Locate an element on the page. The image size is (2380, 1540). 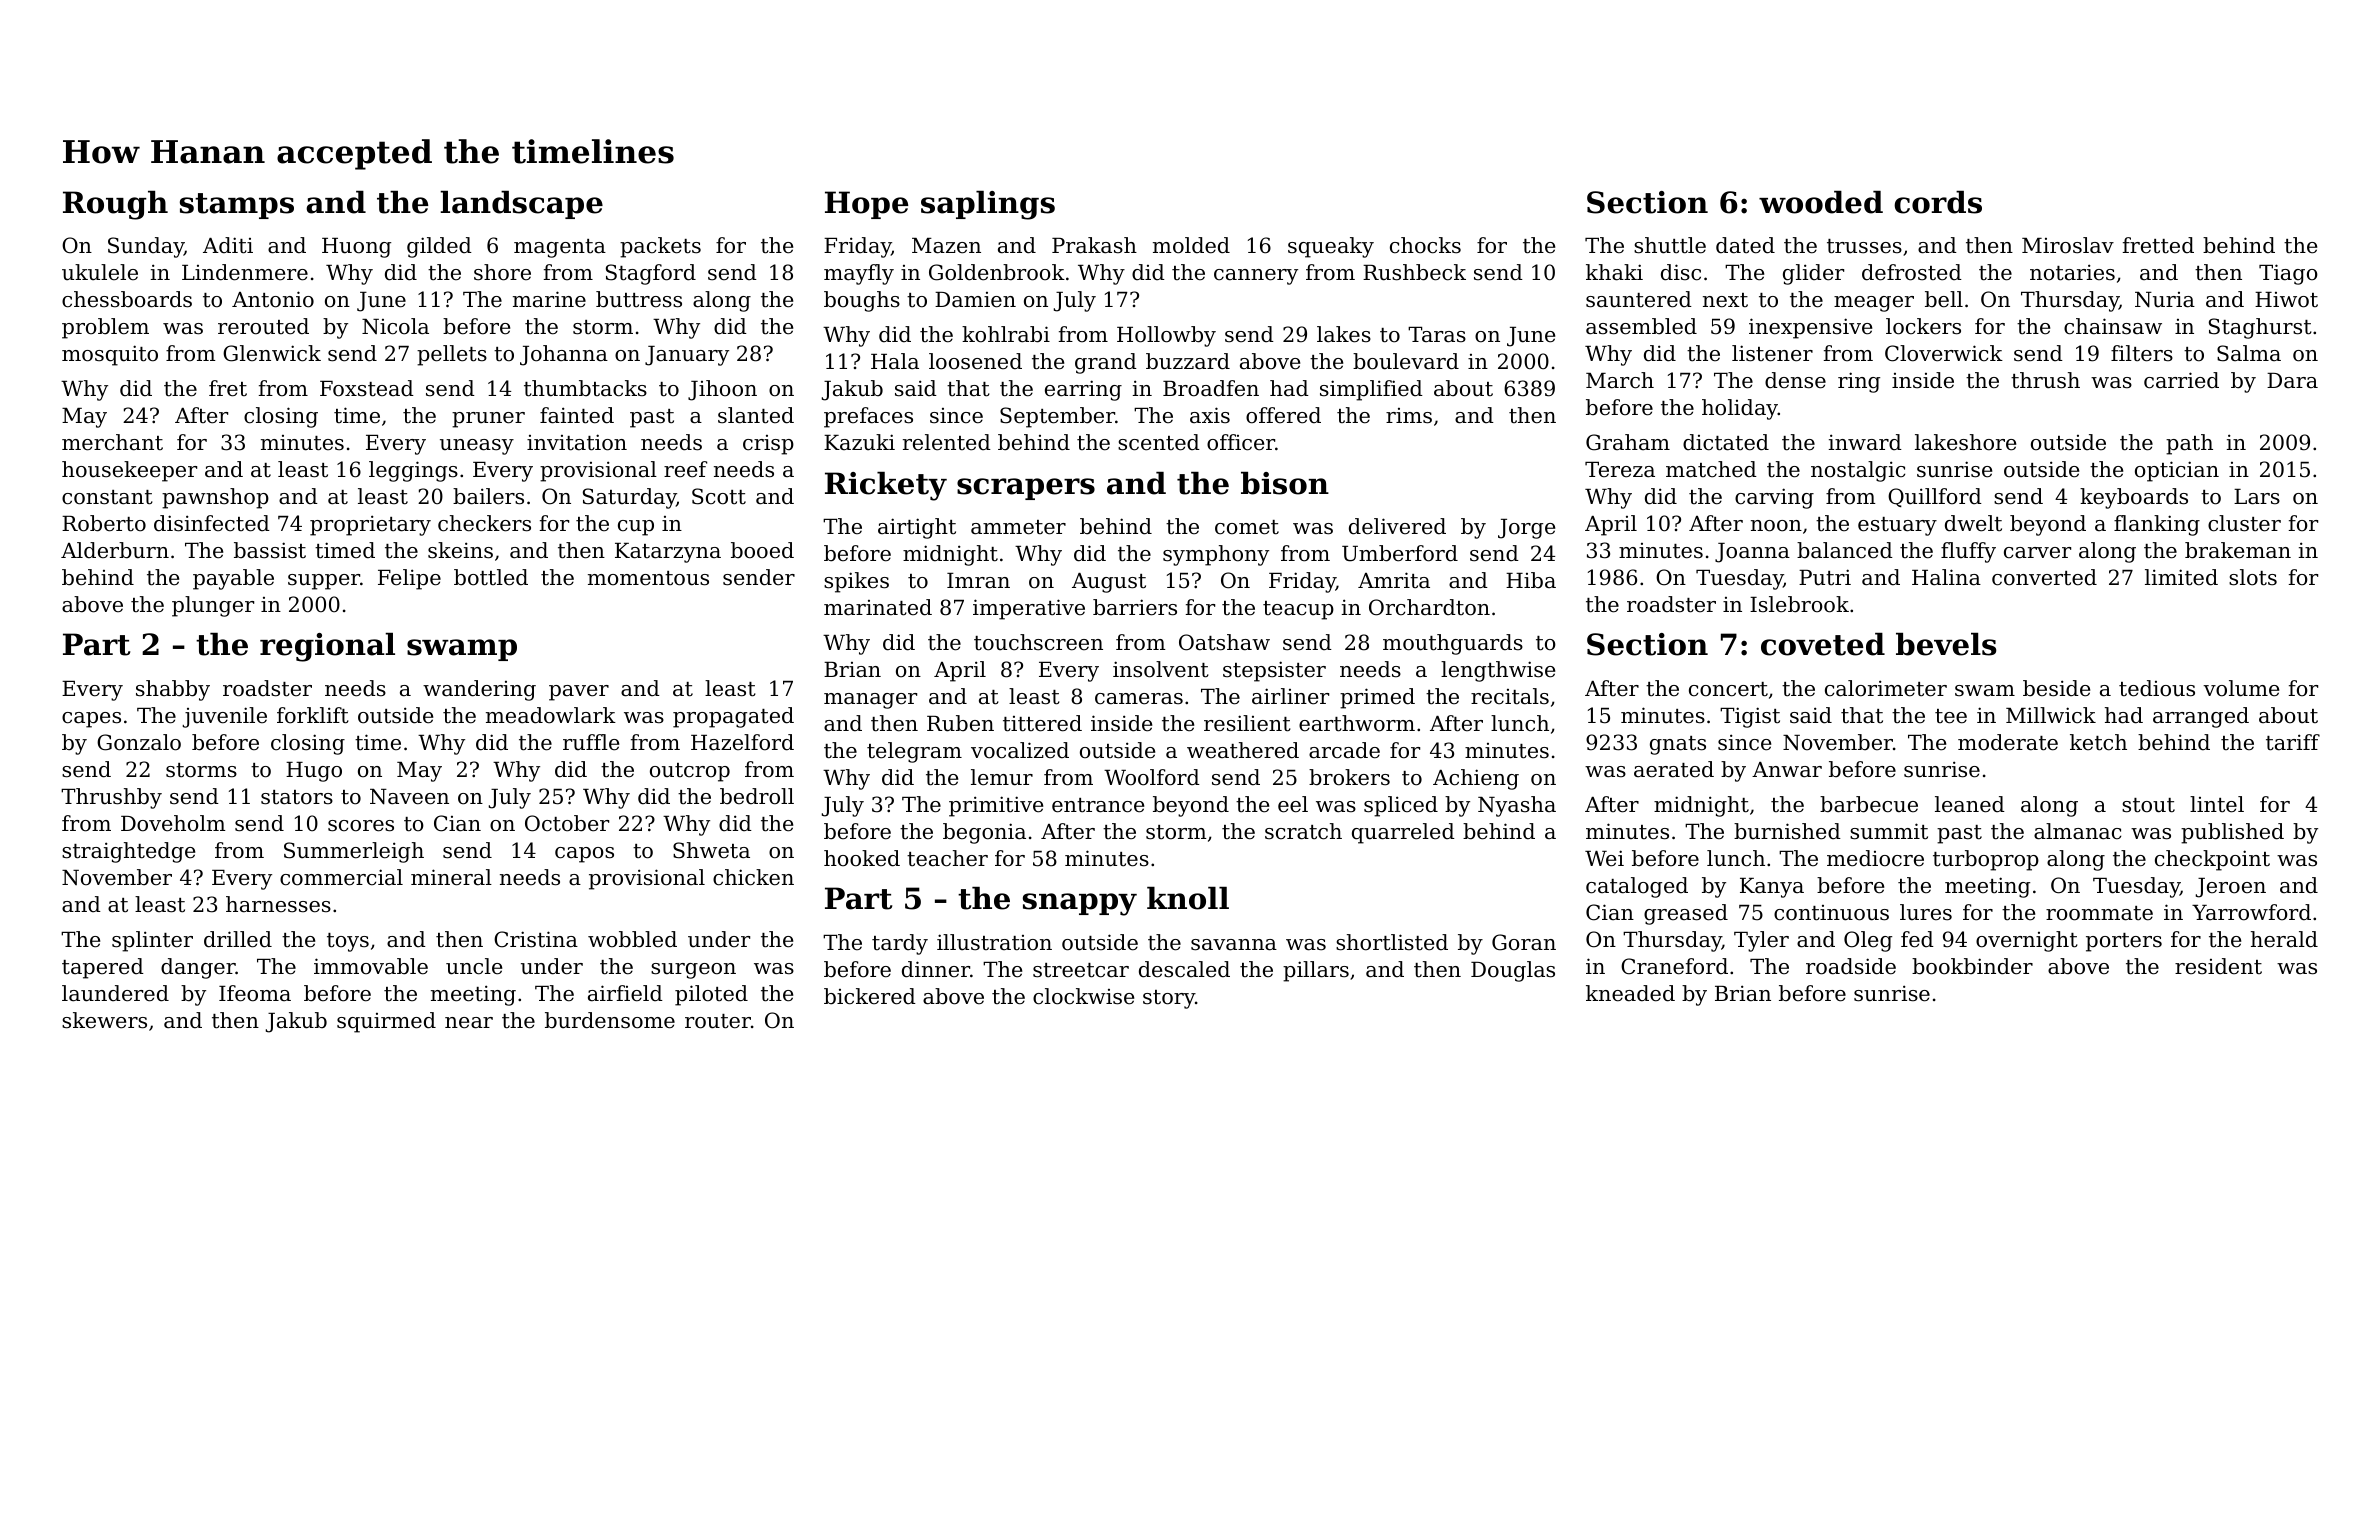
plunger is located at coordinates (213, 606).
